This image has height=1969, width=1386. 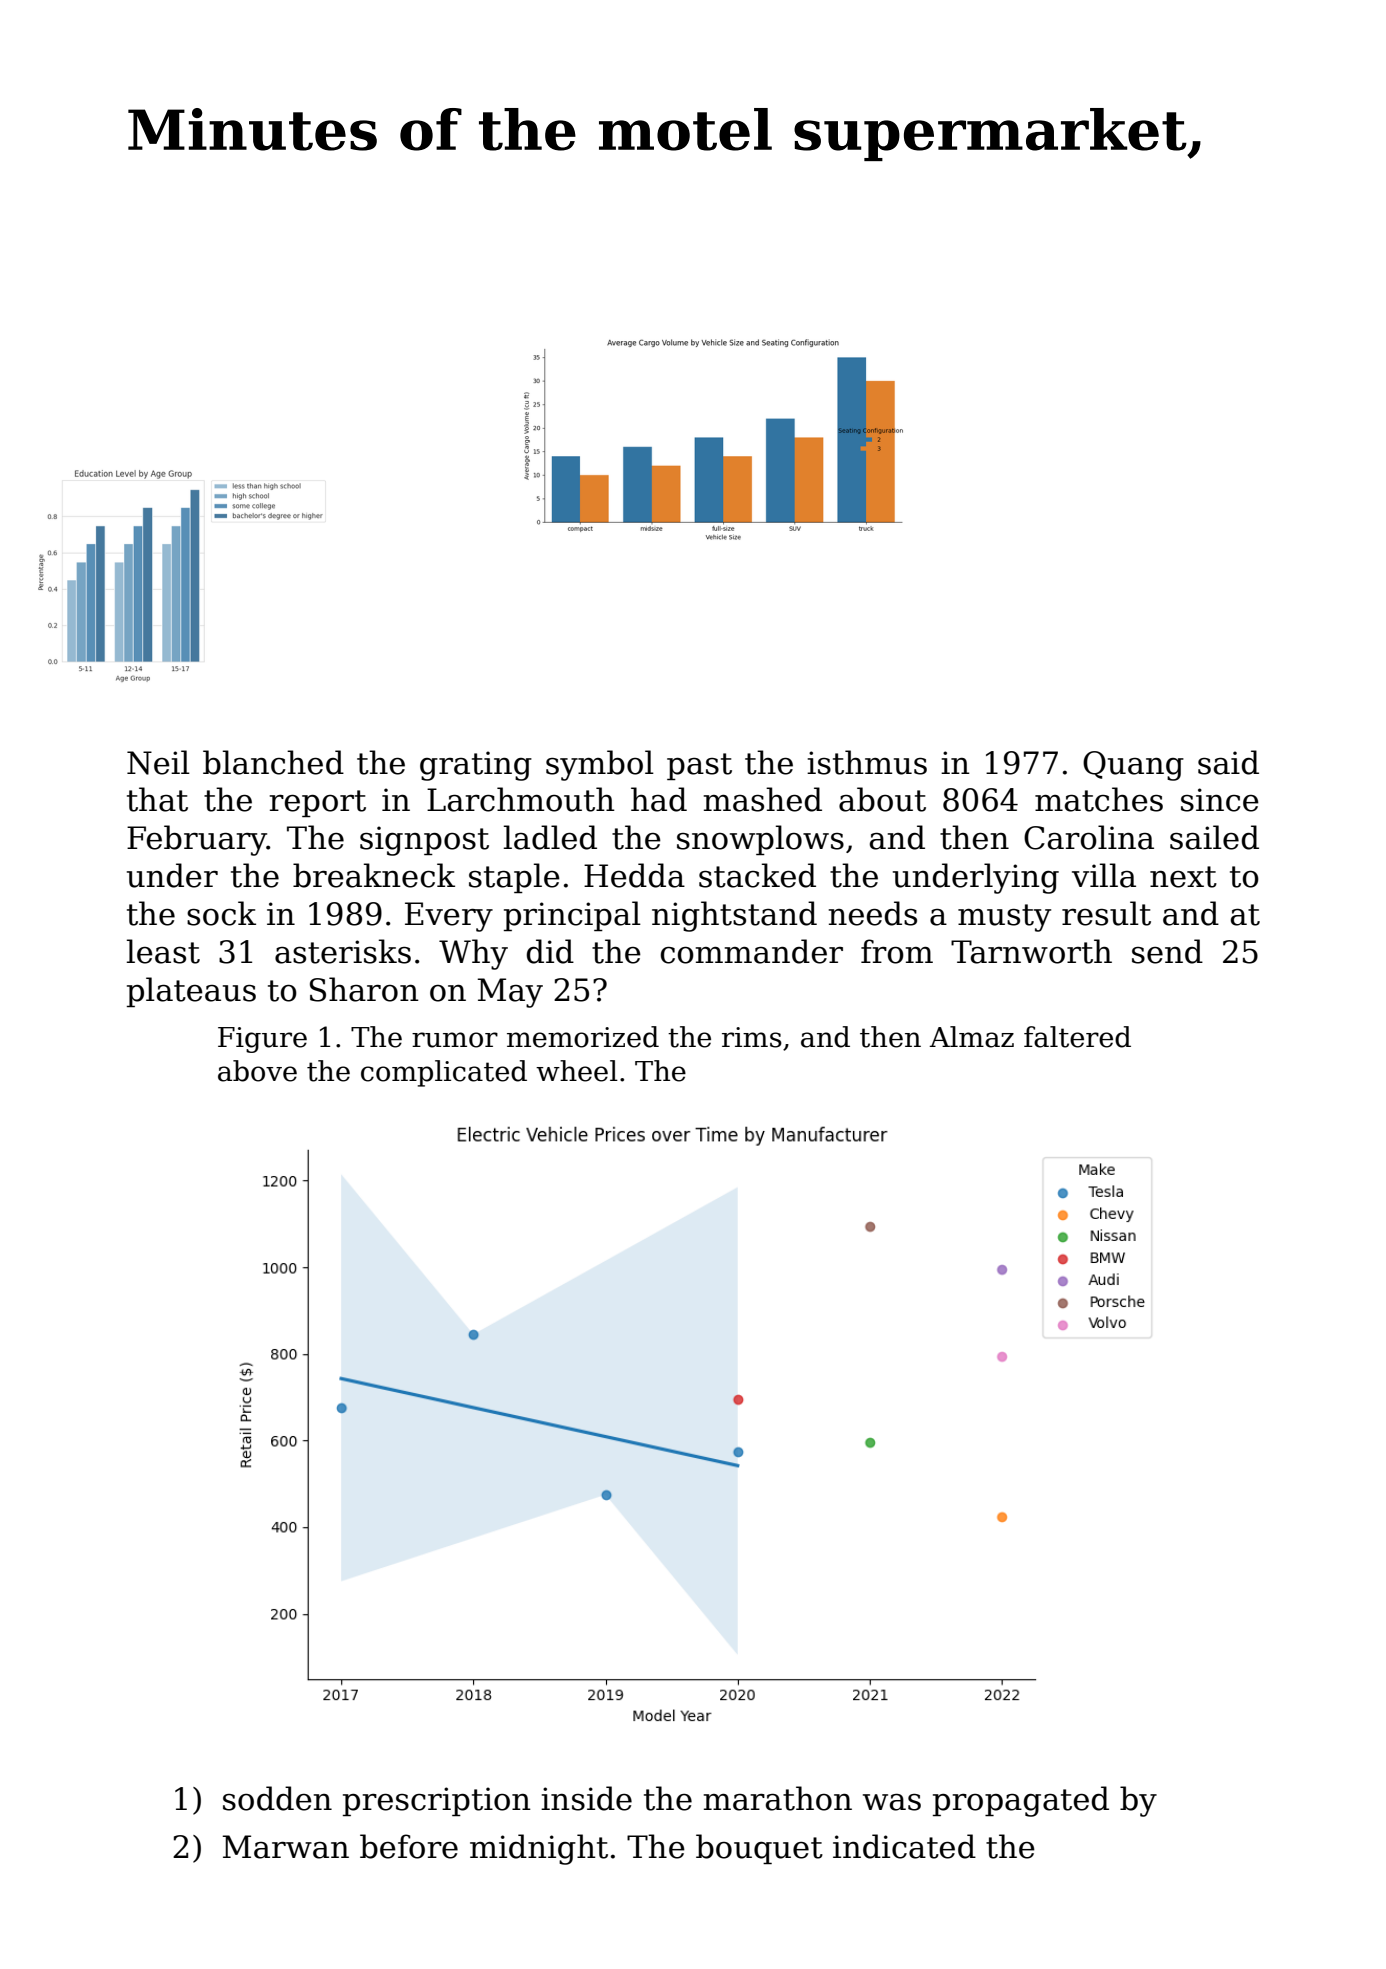 What do you see at coordinates (1021, 1801) in the image?
I see `propagated` at bounding box center [1021, 1801].
